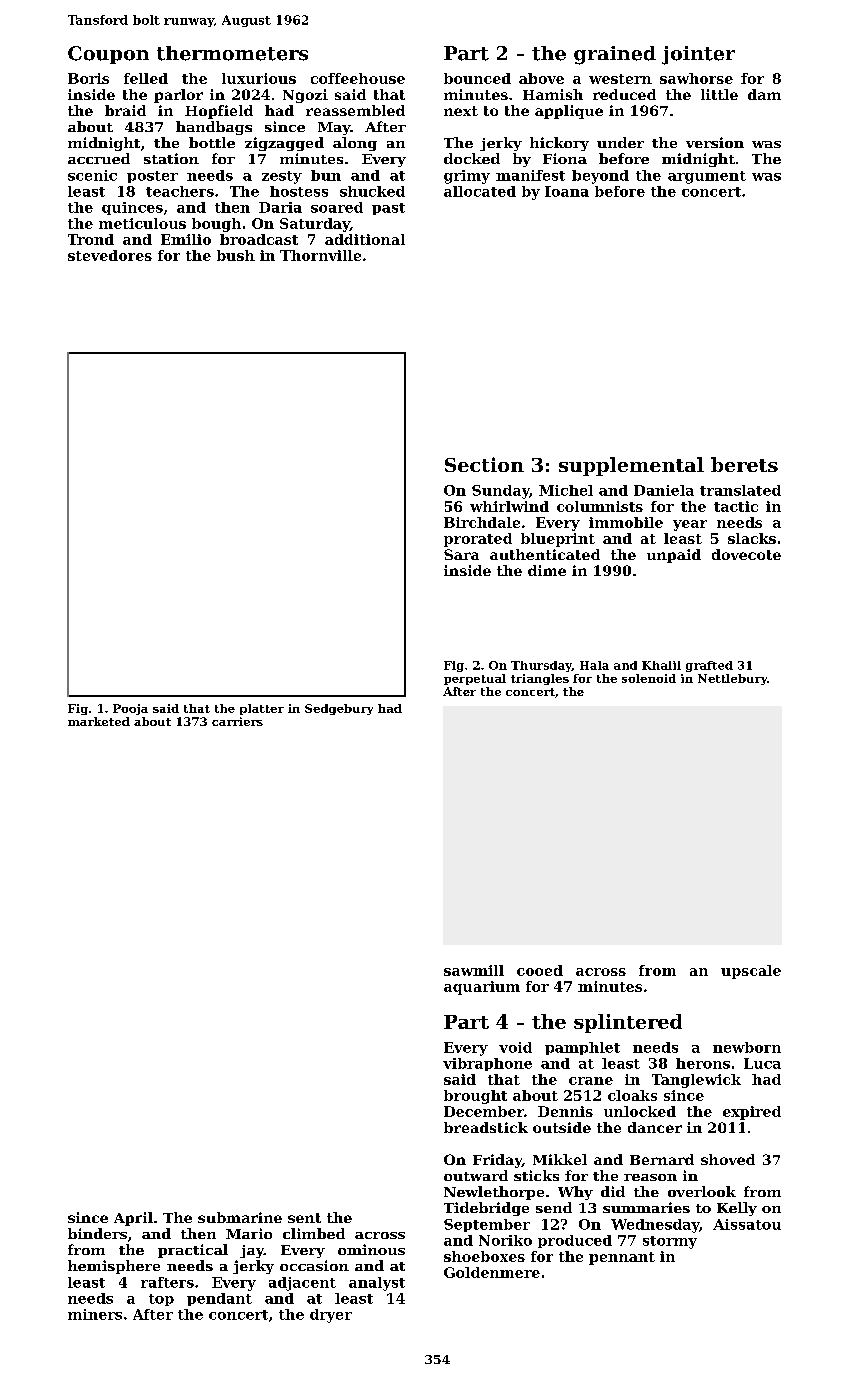 The height and width of the screenshot is (1400, 849). What do you see at coordinates (540, 970) in the screenshot?
I see `cooed` at bounding box center [540, 970].
